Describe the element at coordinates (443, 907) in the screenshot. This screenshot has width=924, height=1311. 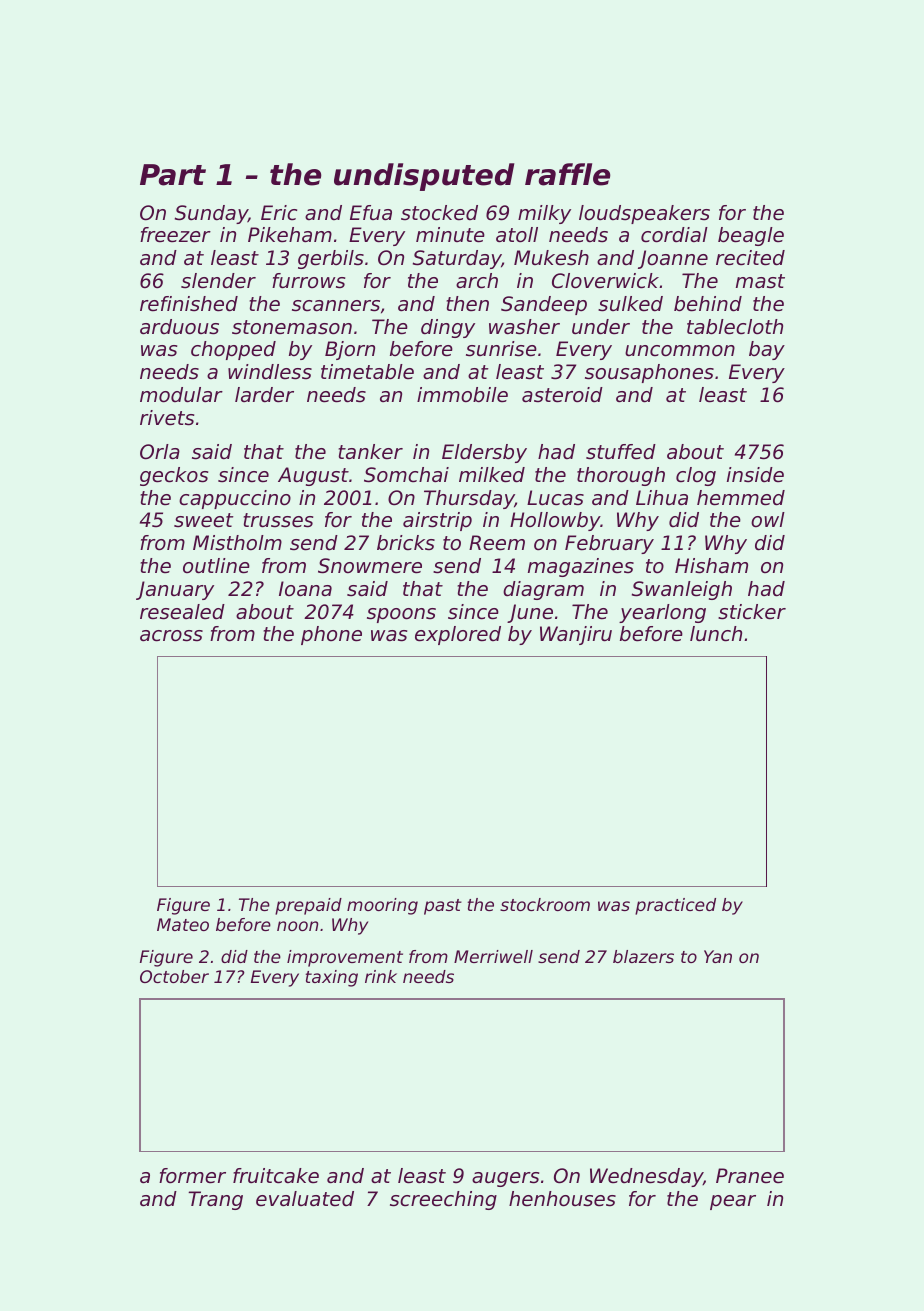
I see `past` at that location.
